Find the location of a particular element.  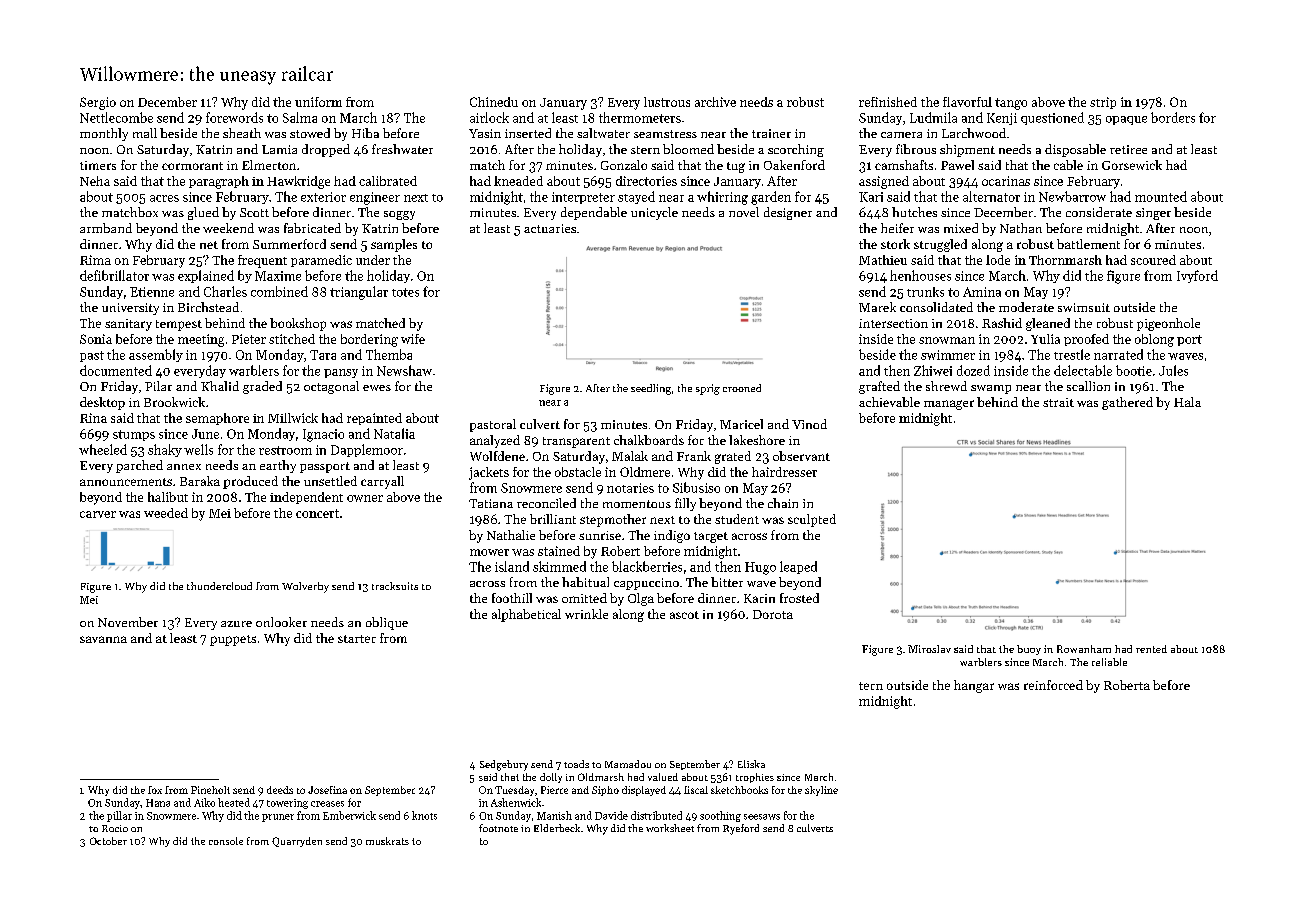

stayed is located at coordinates (636, 197).
